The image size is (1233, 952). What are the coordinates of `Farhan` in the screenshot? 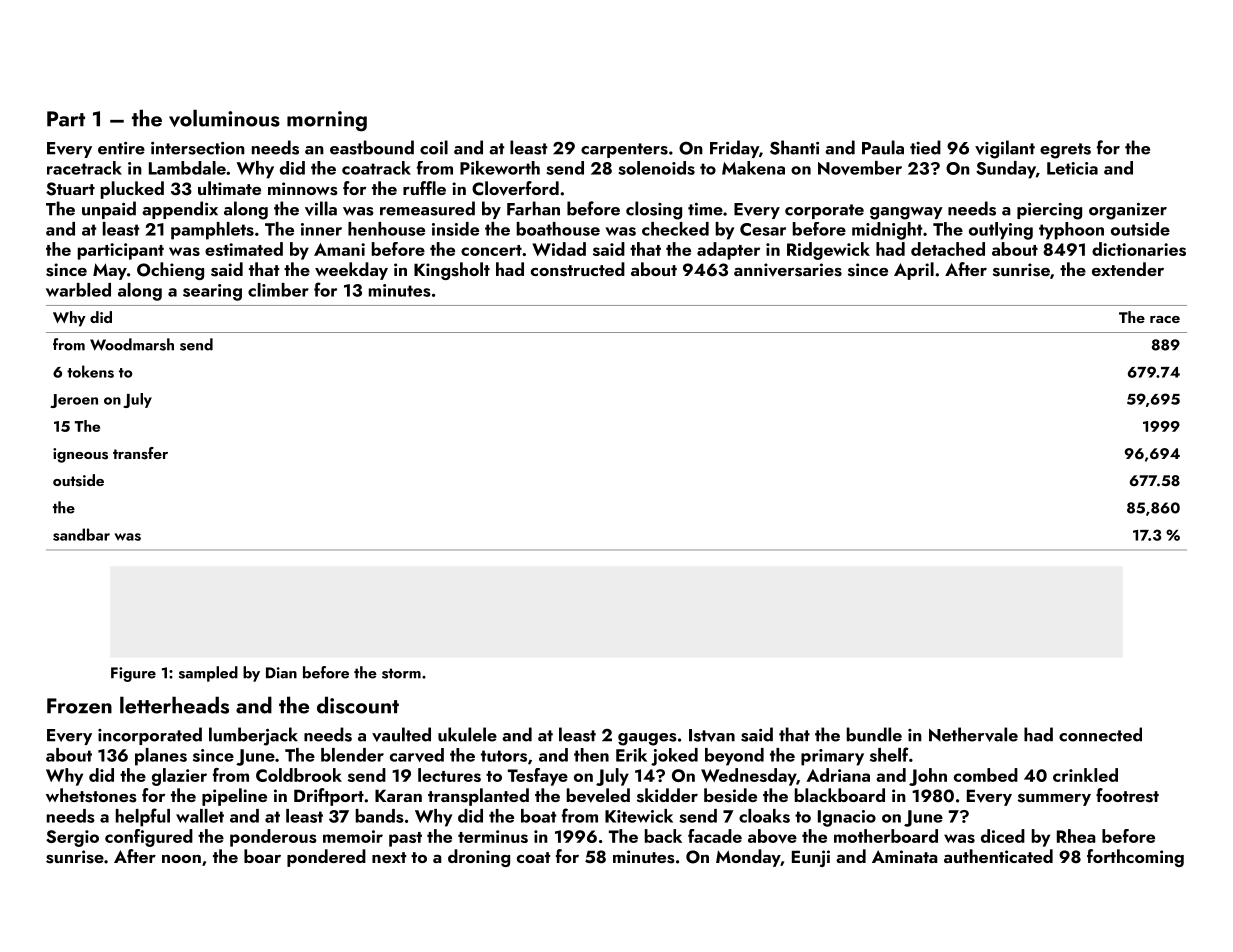 It's located at (533, 208).
